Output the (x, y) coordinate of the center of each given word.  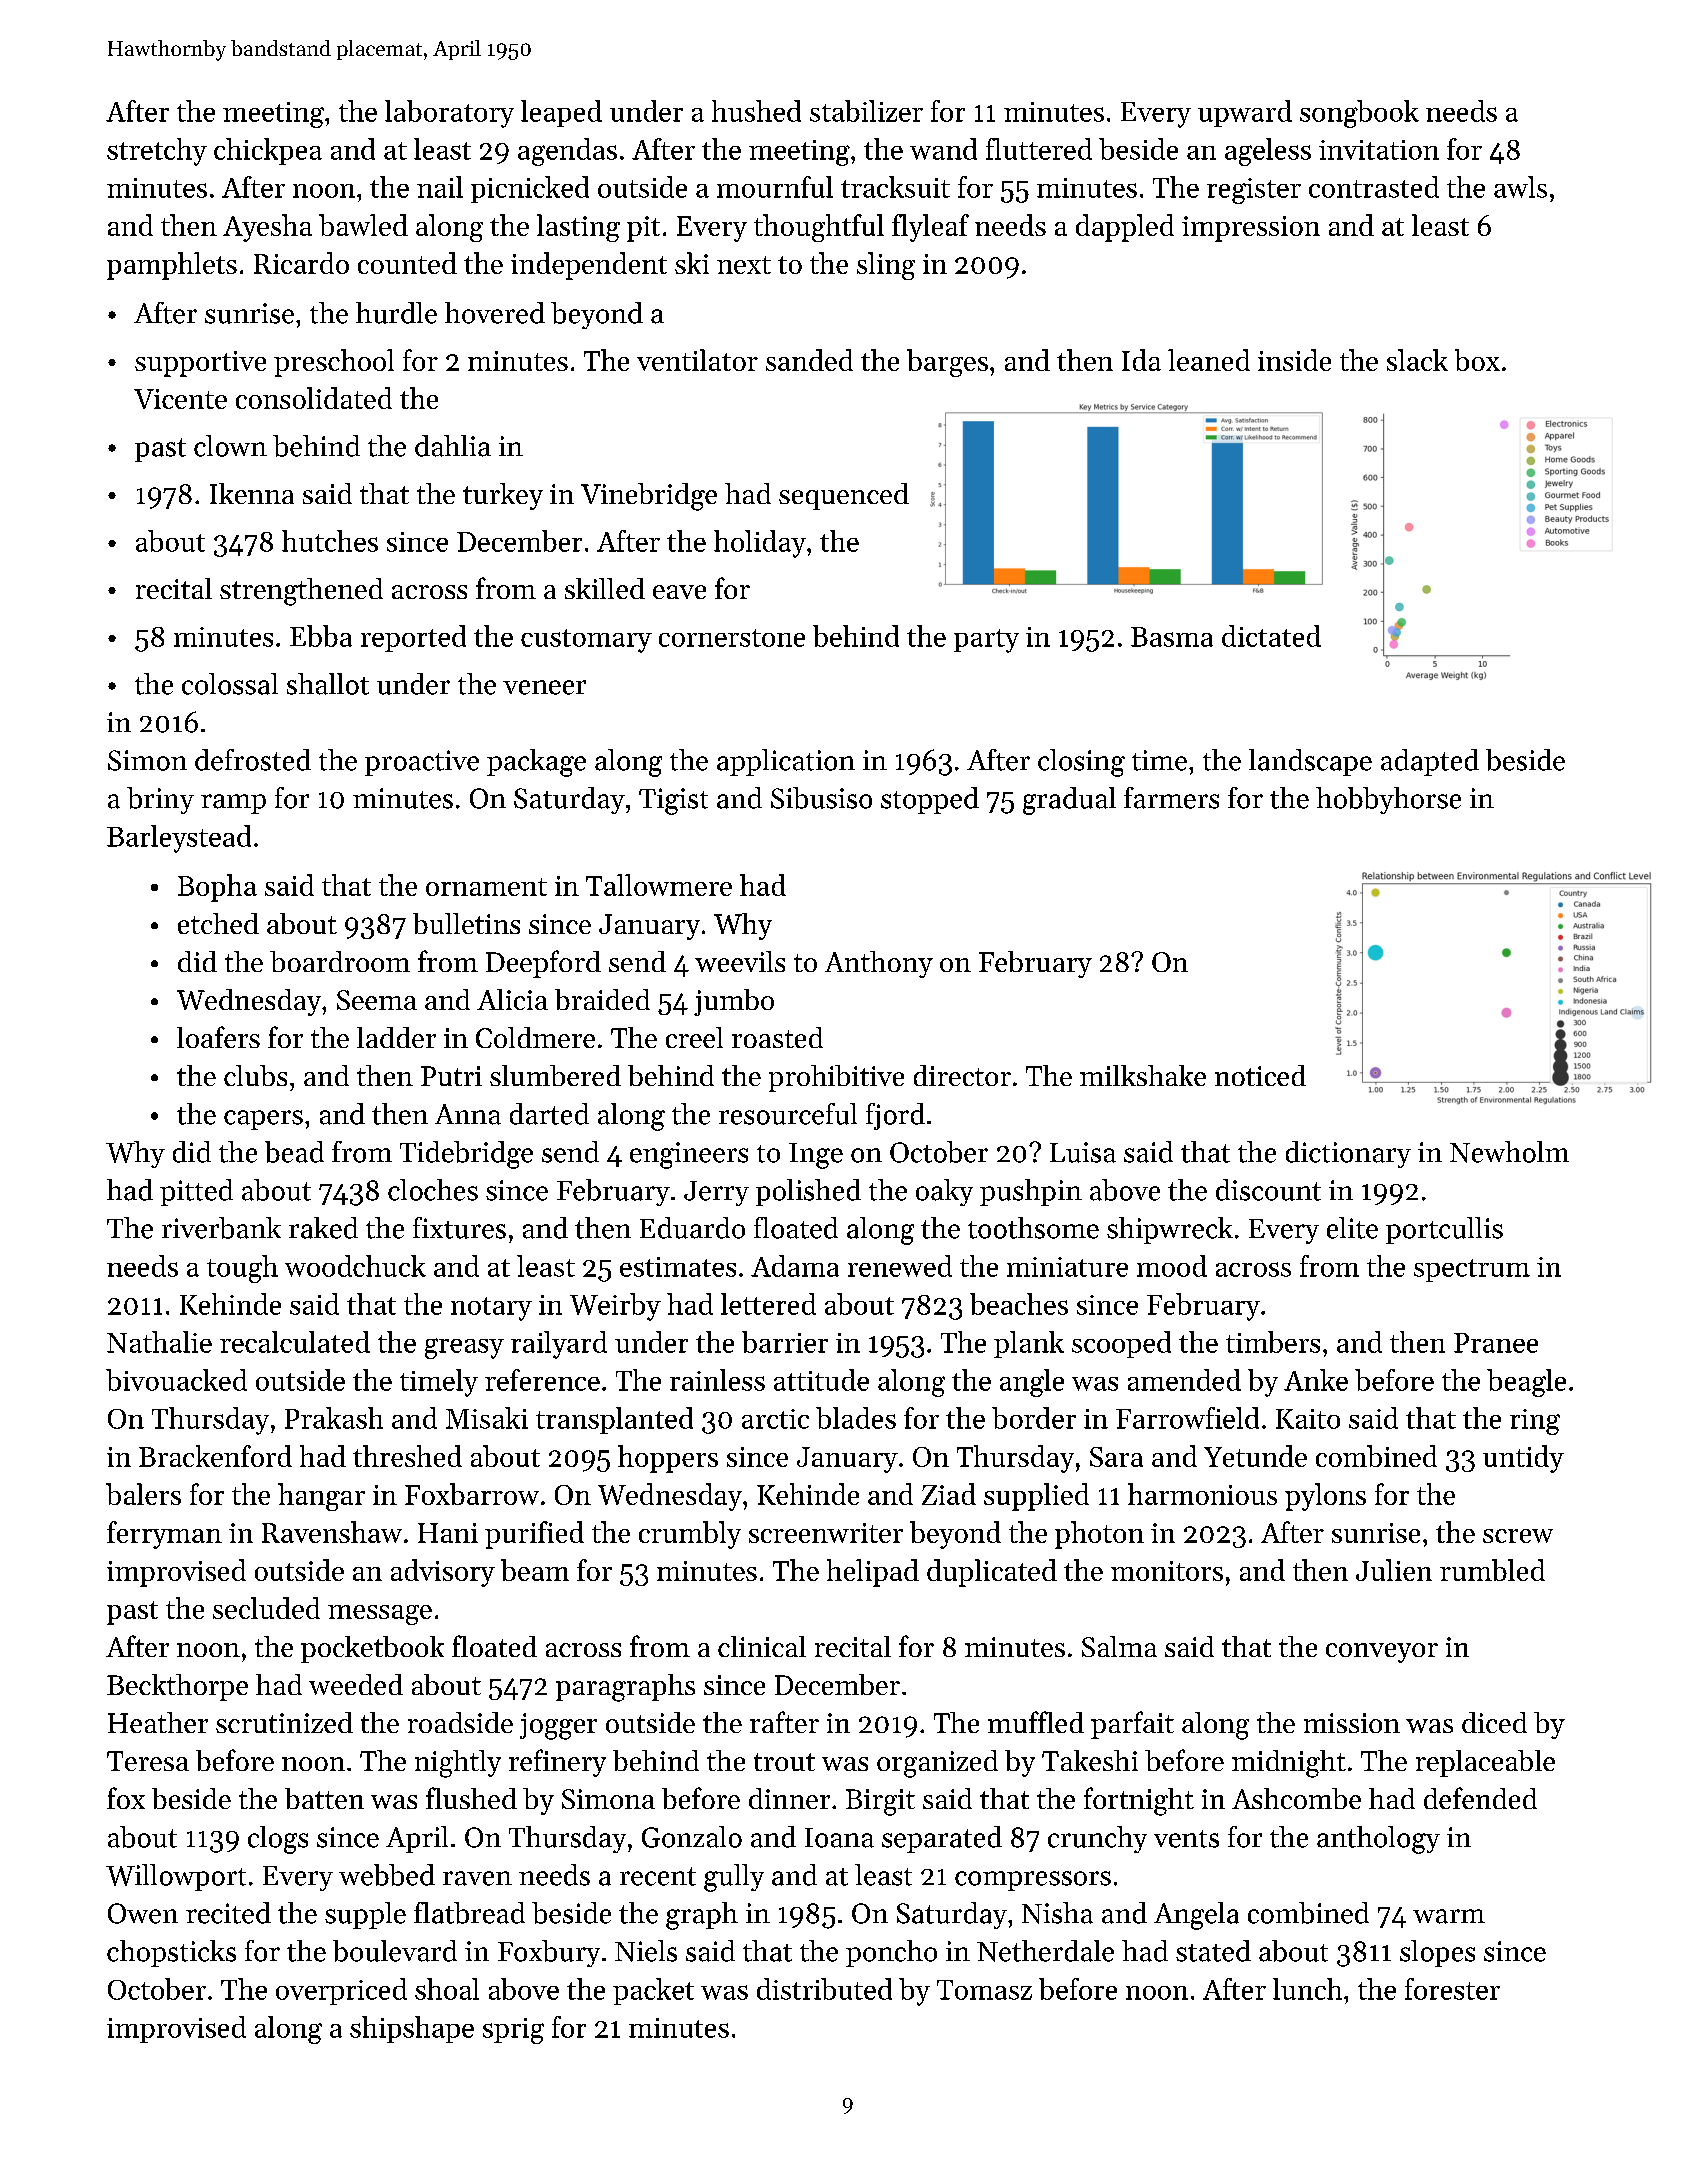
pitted (196, 1192)
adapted (1430, 762)
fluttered (1039, 149)
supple (365, 1915)
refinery (557, 1763)
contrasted (1374, 187)
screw (1518, 1536)
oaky (944, 1192)
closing (1081, 763)
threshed (407, 1456)
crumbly (690, 1535)
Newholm (1509, 1152)
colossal (230, 684)
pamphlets (172, 266)
